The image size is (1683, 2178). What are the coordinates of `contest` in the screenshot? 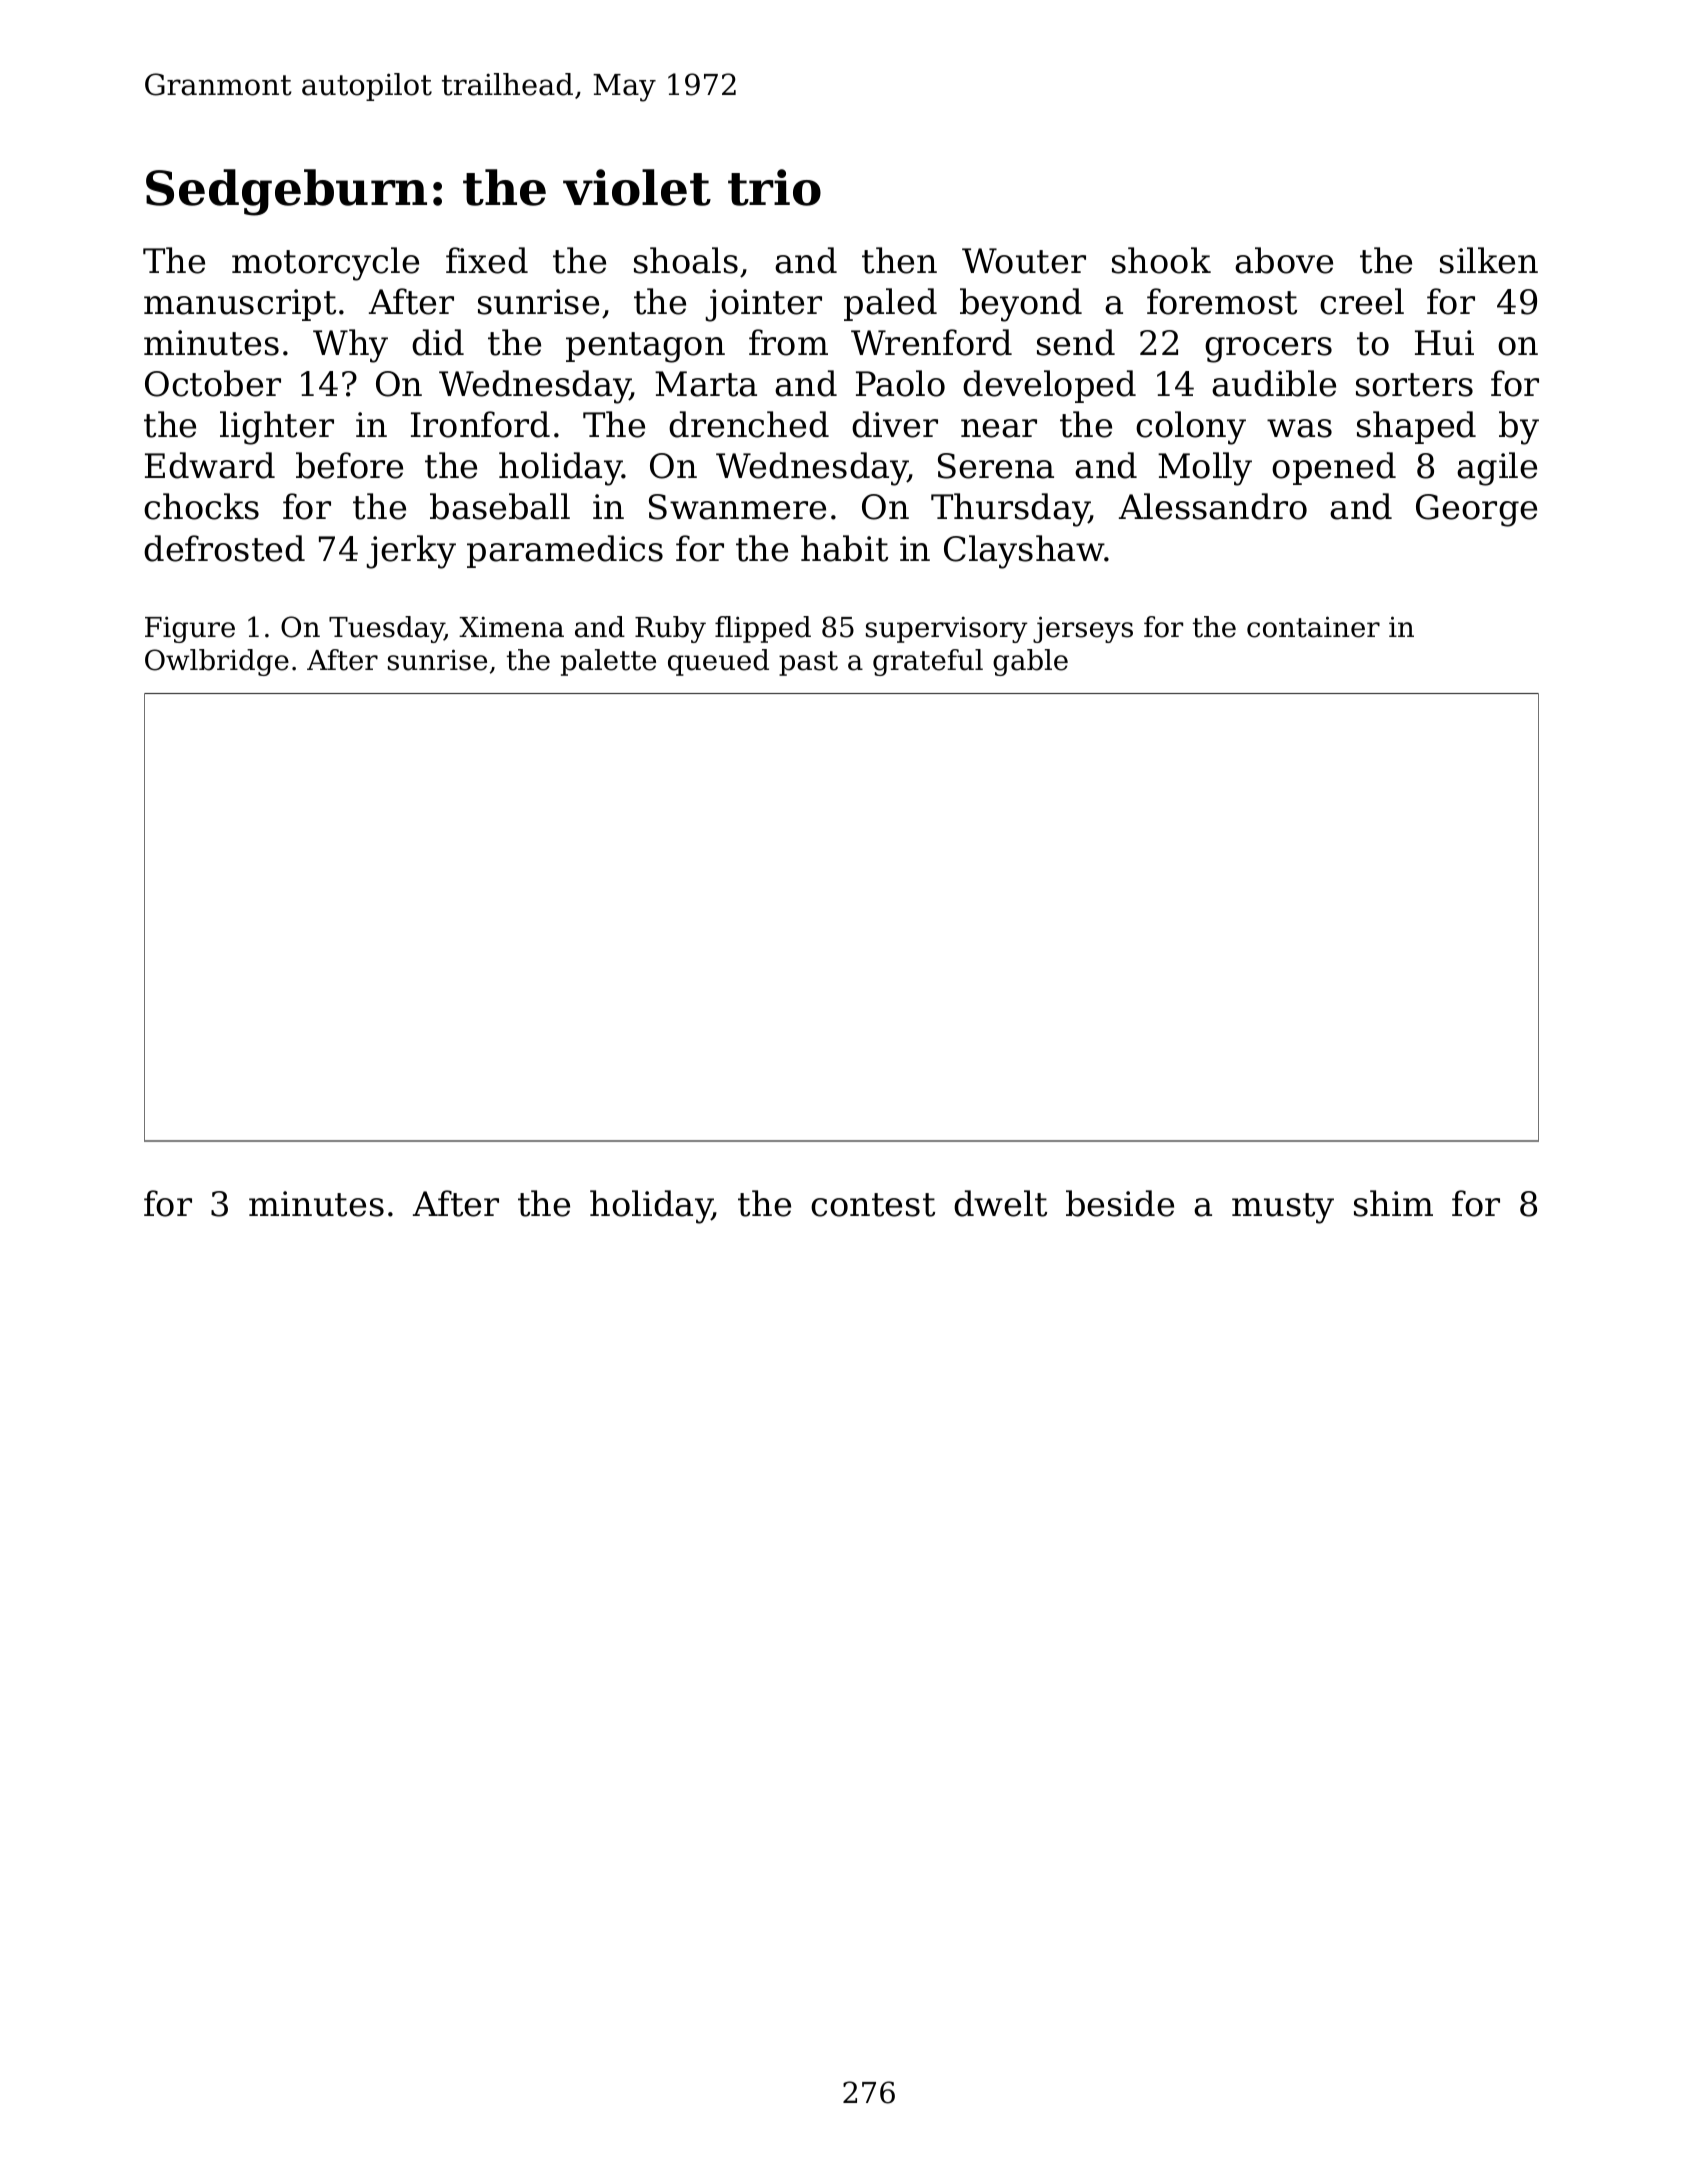 It's located at (873, 1205).
